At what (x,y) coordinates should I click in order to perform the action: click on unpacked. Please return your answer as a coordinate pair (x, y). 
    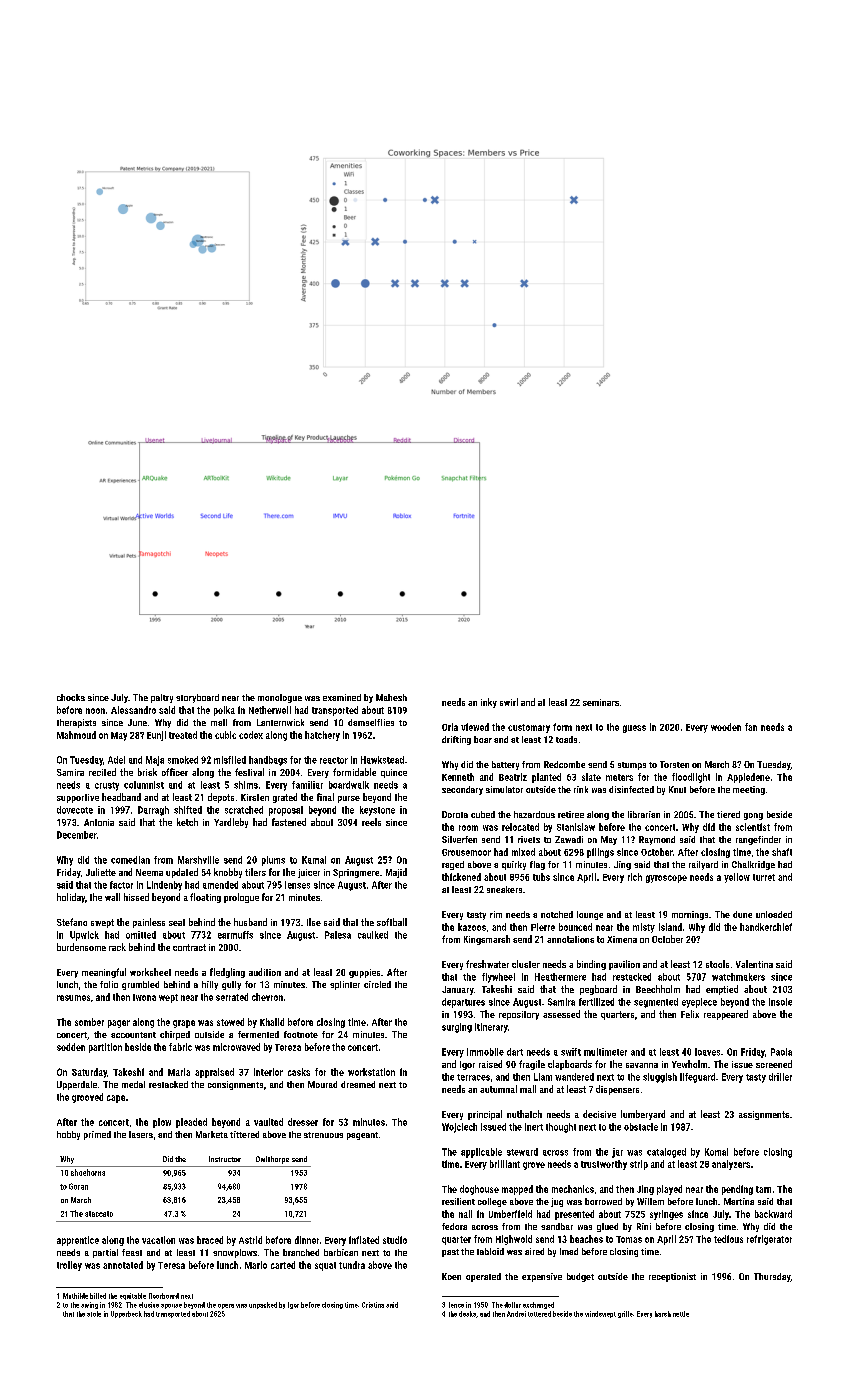
    Looking at the image, I should click on (263, 1305).
